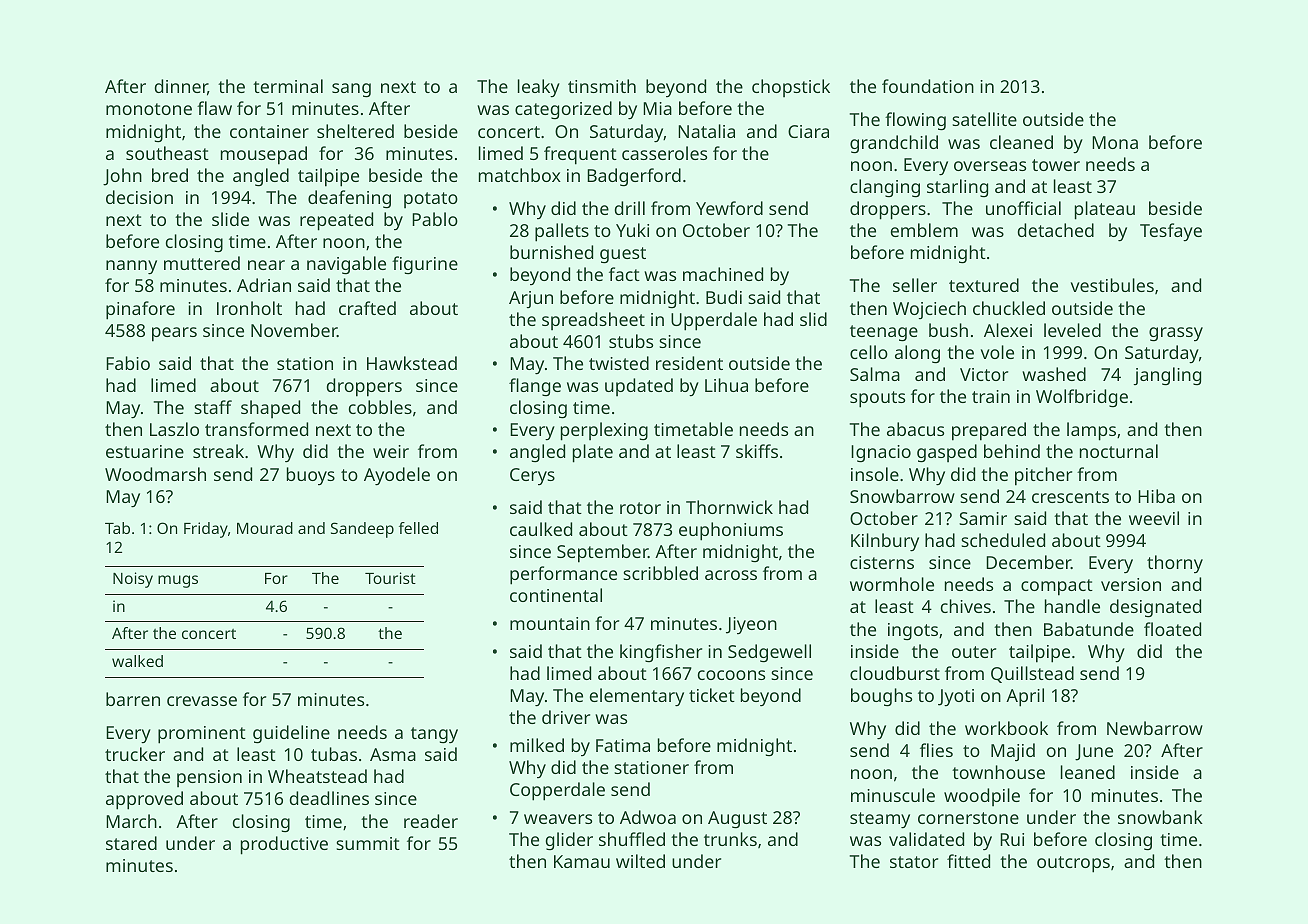 This page has height=924, width=1308. Describe the element at coordinates (917, 354) in the page. I see `along` at that location.
